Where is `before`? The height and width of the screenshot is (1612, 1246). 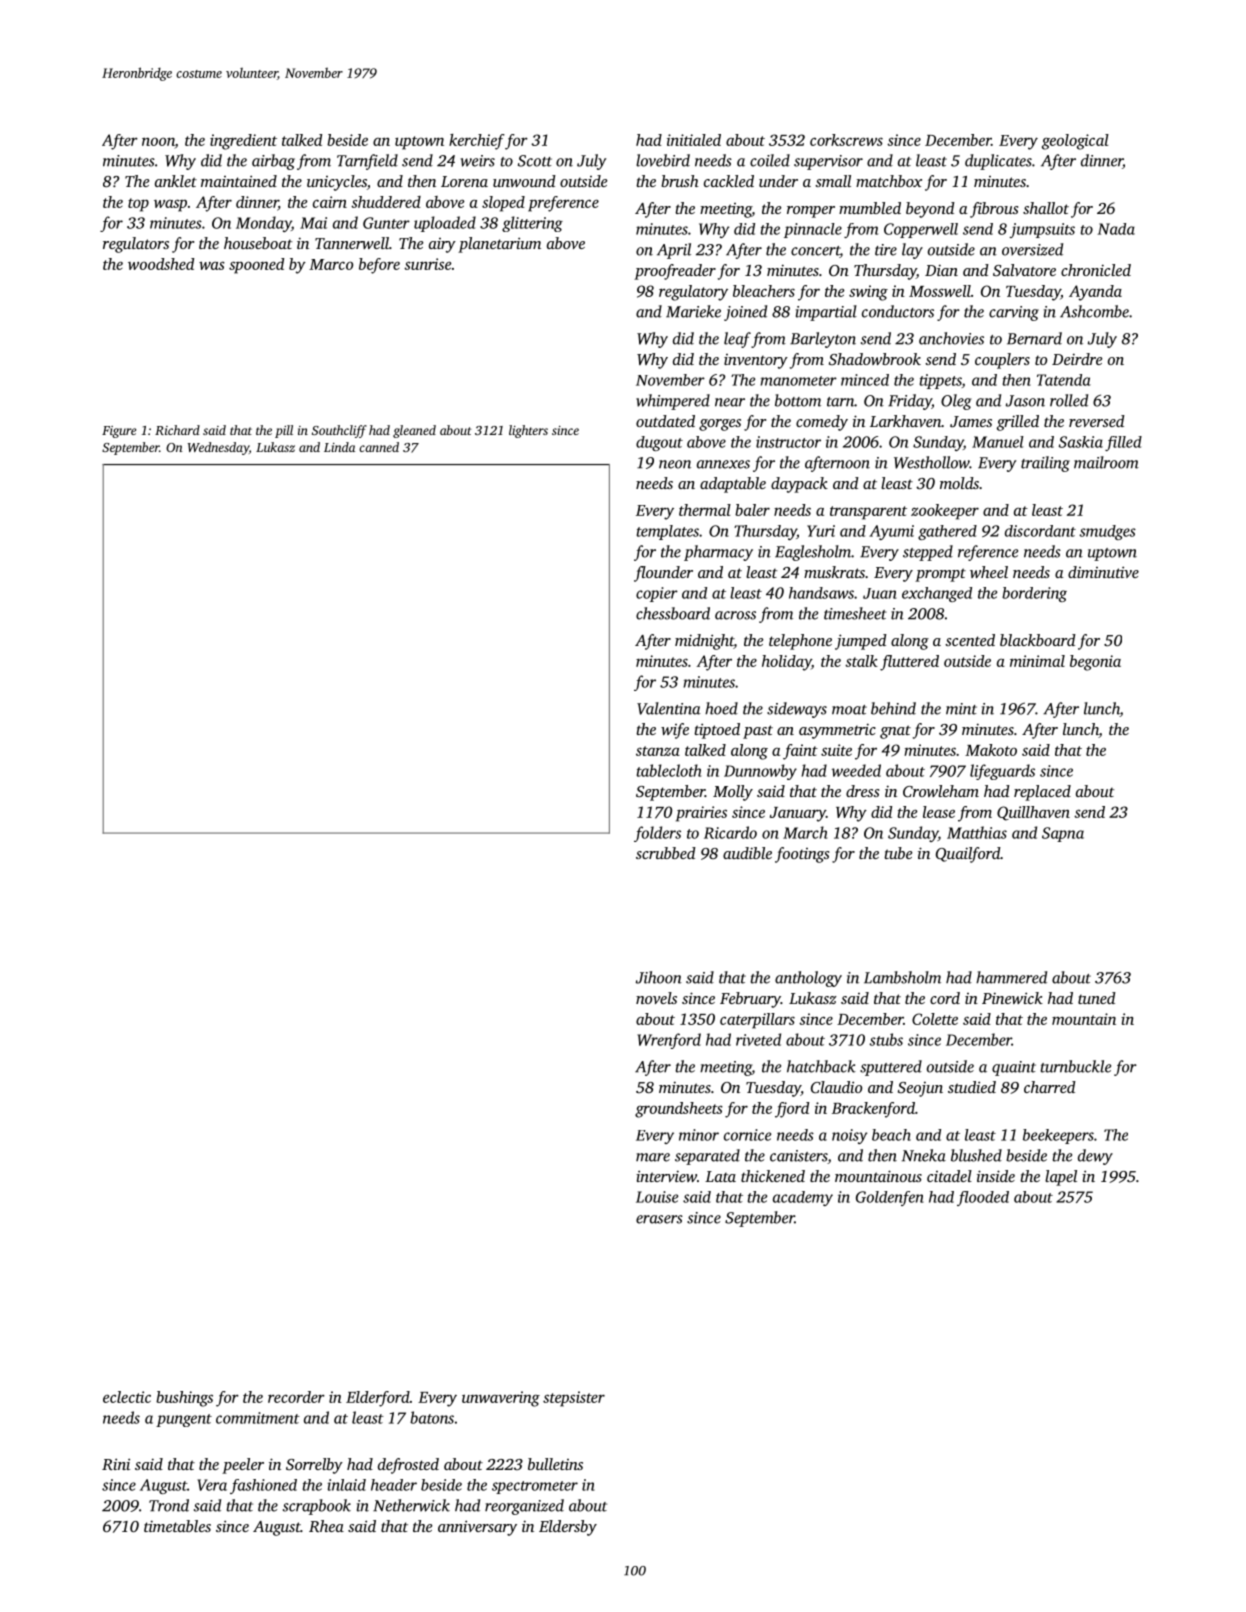 before is located at coordinates (379, 266).
